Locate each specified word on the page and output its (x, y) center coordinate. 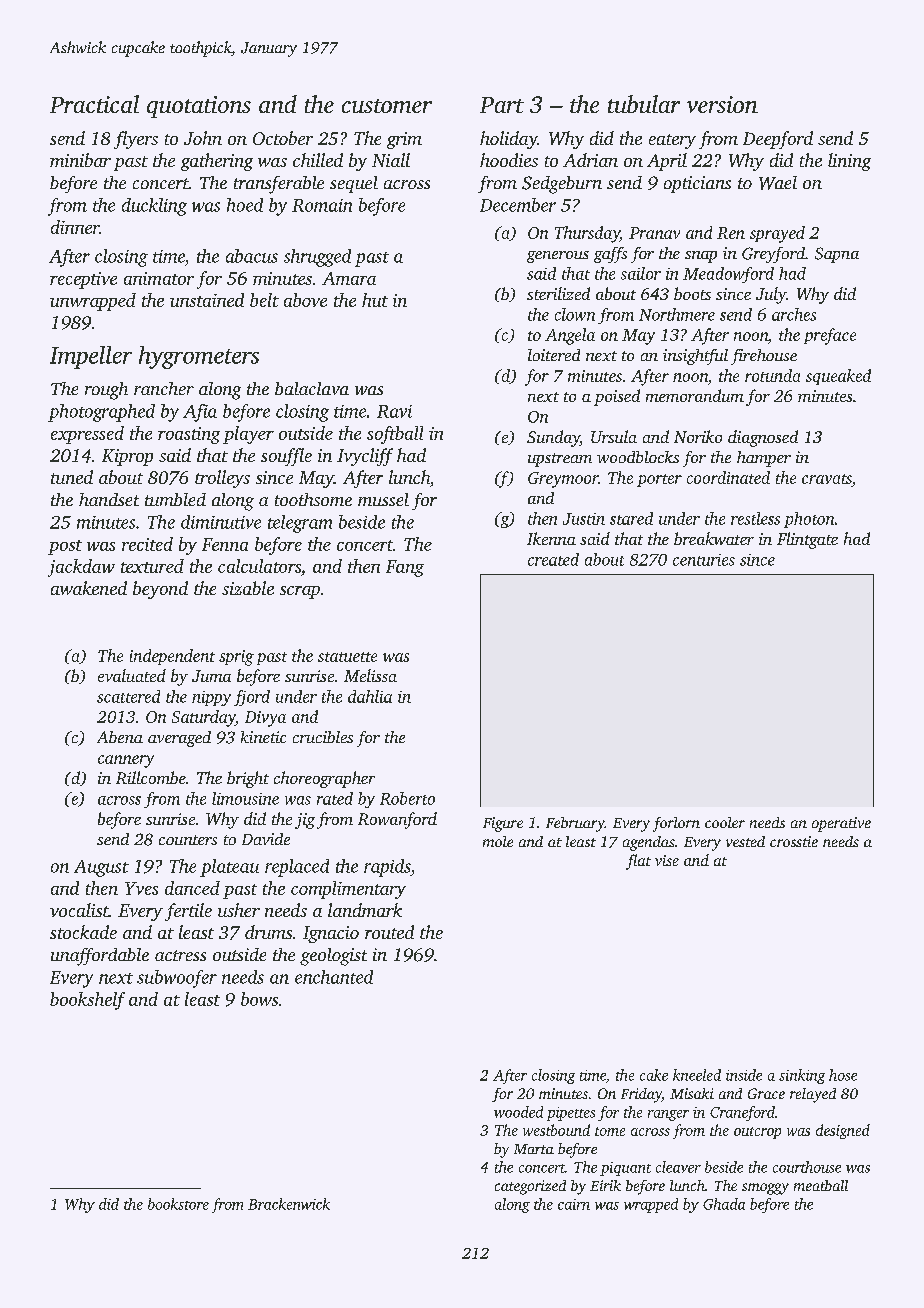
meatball (821, 1185)
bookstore (178, 1204)
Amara (349, 278)
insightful (695, 357)
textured (152, 566)
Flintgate (807, 540)
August (101, 868)
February (575, 824)
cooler (725, 822)
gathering (217, 162)
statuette (347, 657)
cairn (574, 1204)
